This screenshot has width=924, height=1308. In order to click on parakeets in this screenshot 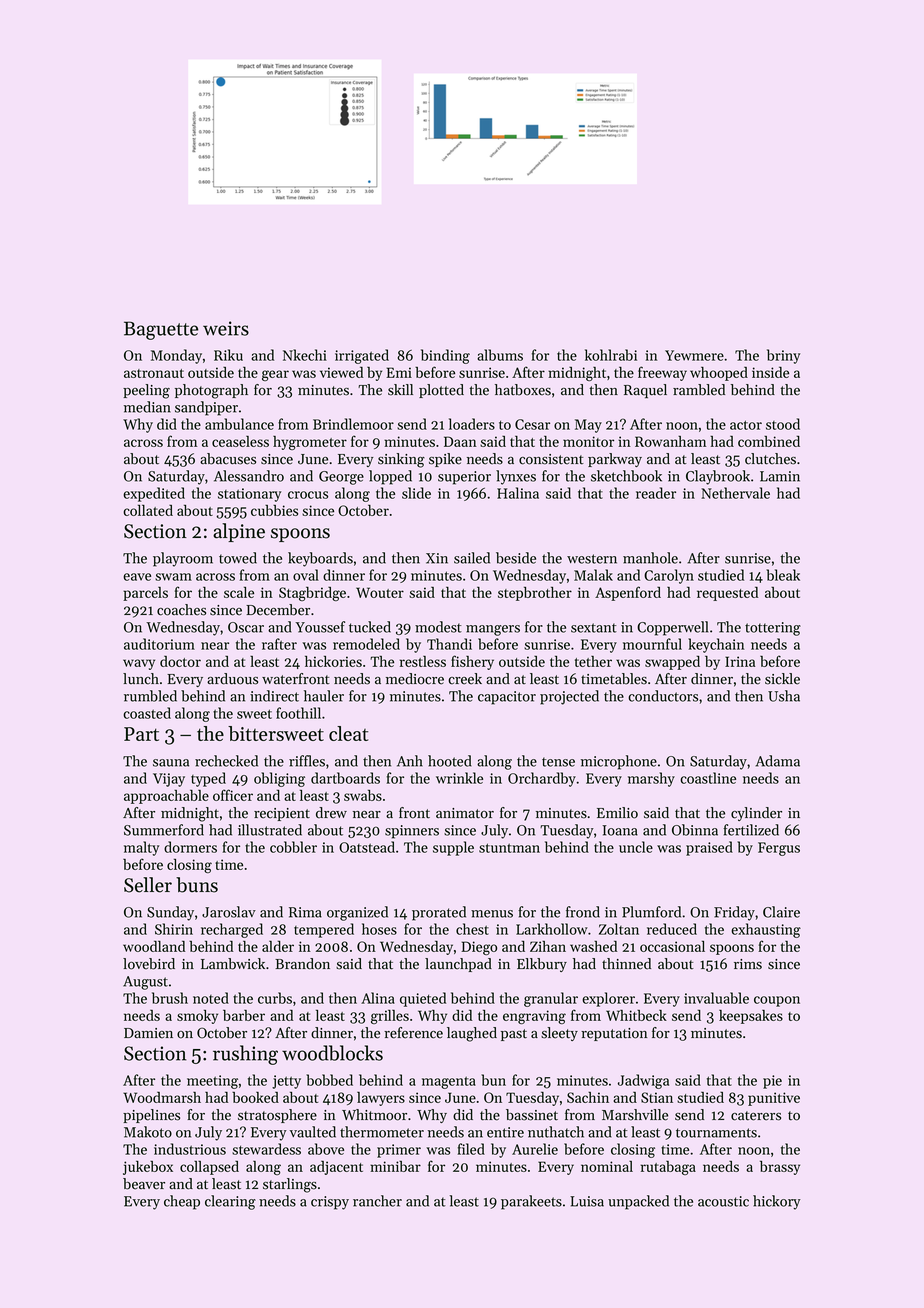, I will do `click(531, 1202)`.
